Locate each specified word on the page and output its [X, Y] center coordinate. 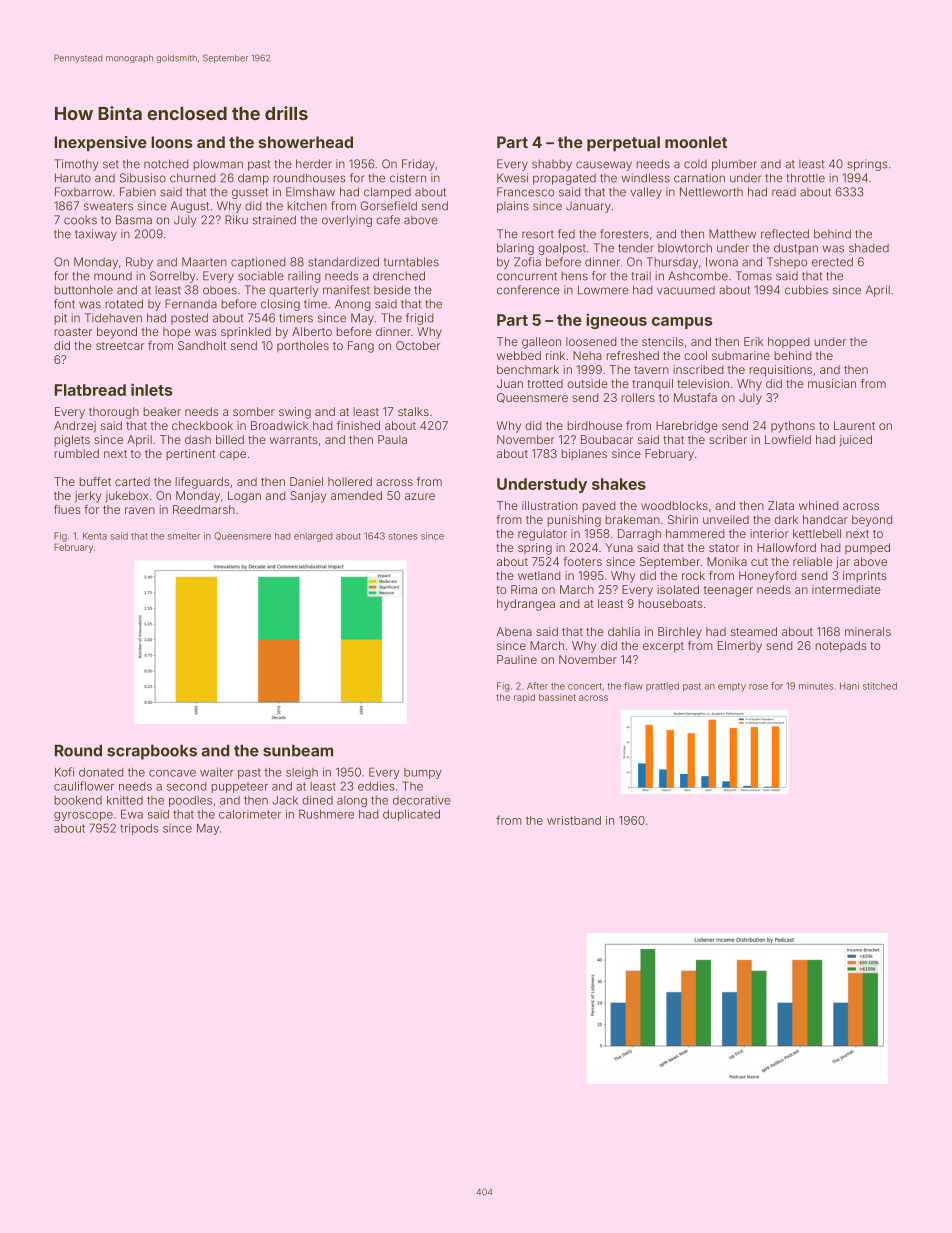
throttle [806, 178]
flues [67, 509]
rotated [124, 304]
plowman [218, 165]
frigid [420, 319]
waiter [217, 772]
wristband [574, 820]
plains [513, 207]
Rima [524, 589]
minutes [816, 686]
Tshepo [787, 263]
